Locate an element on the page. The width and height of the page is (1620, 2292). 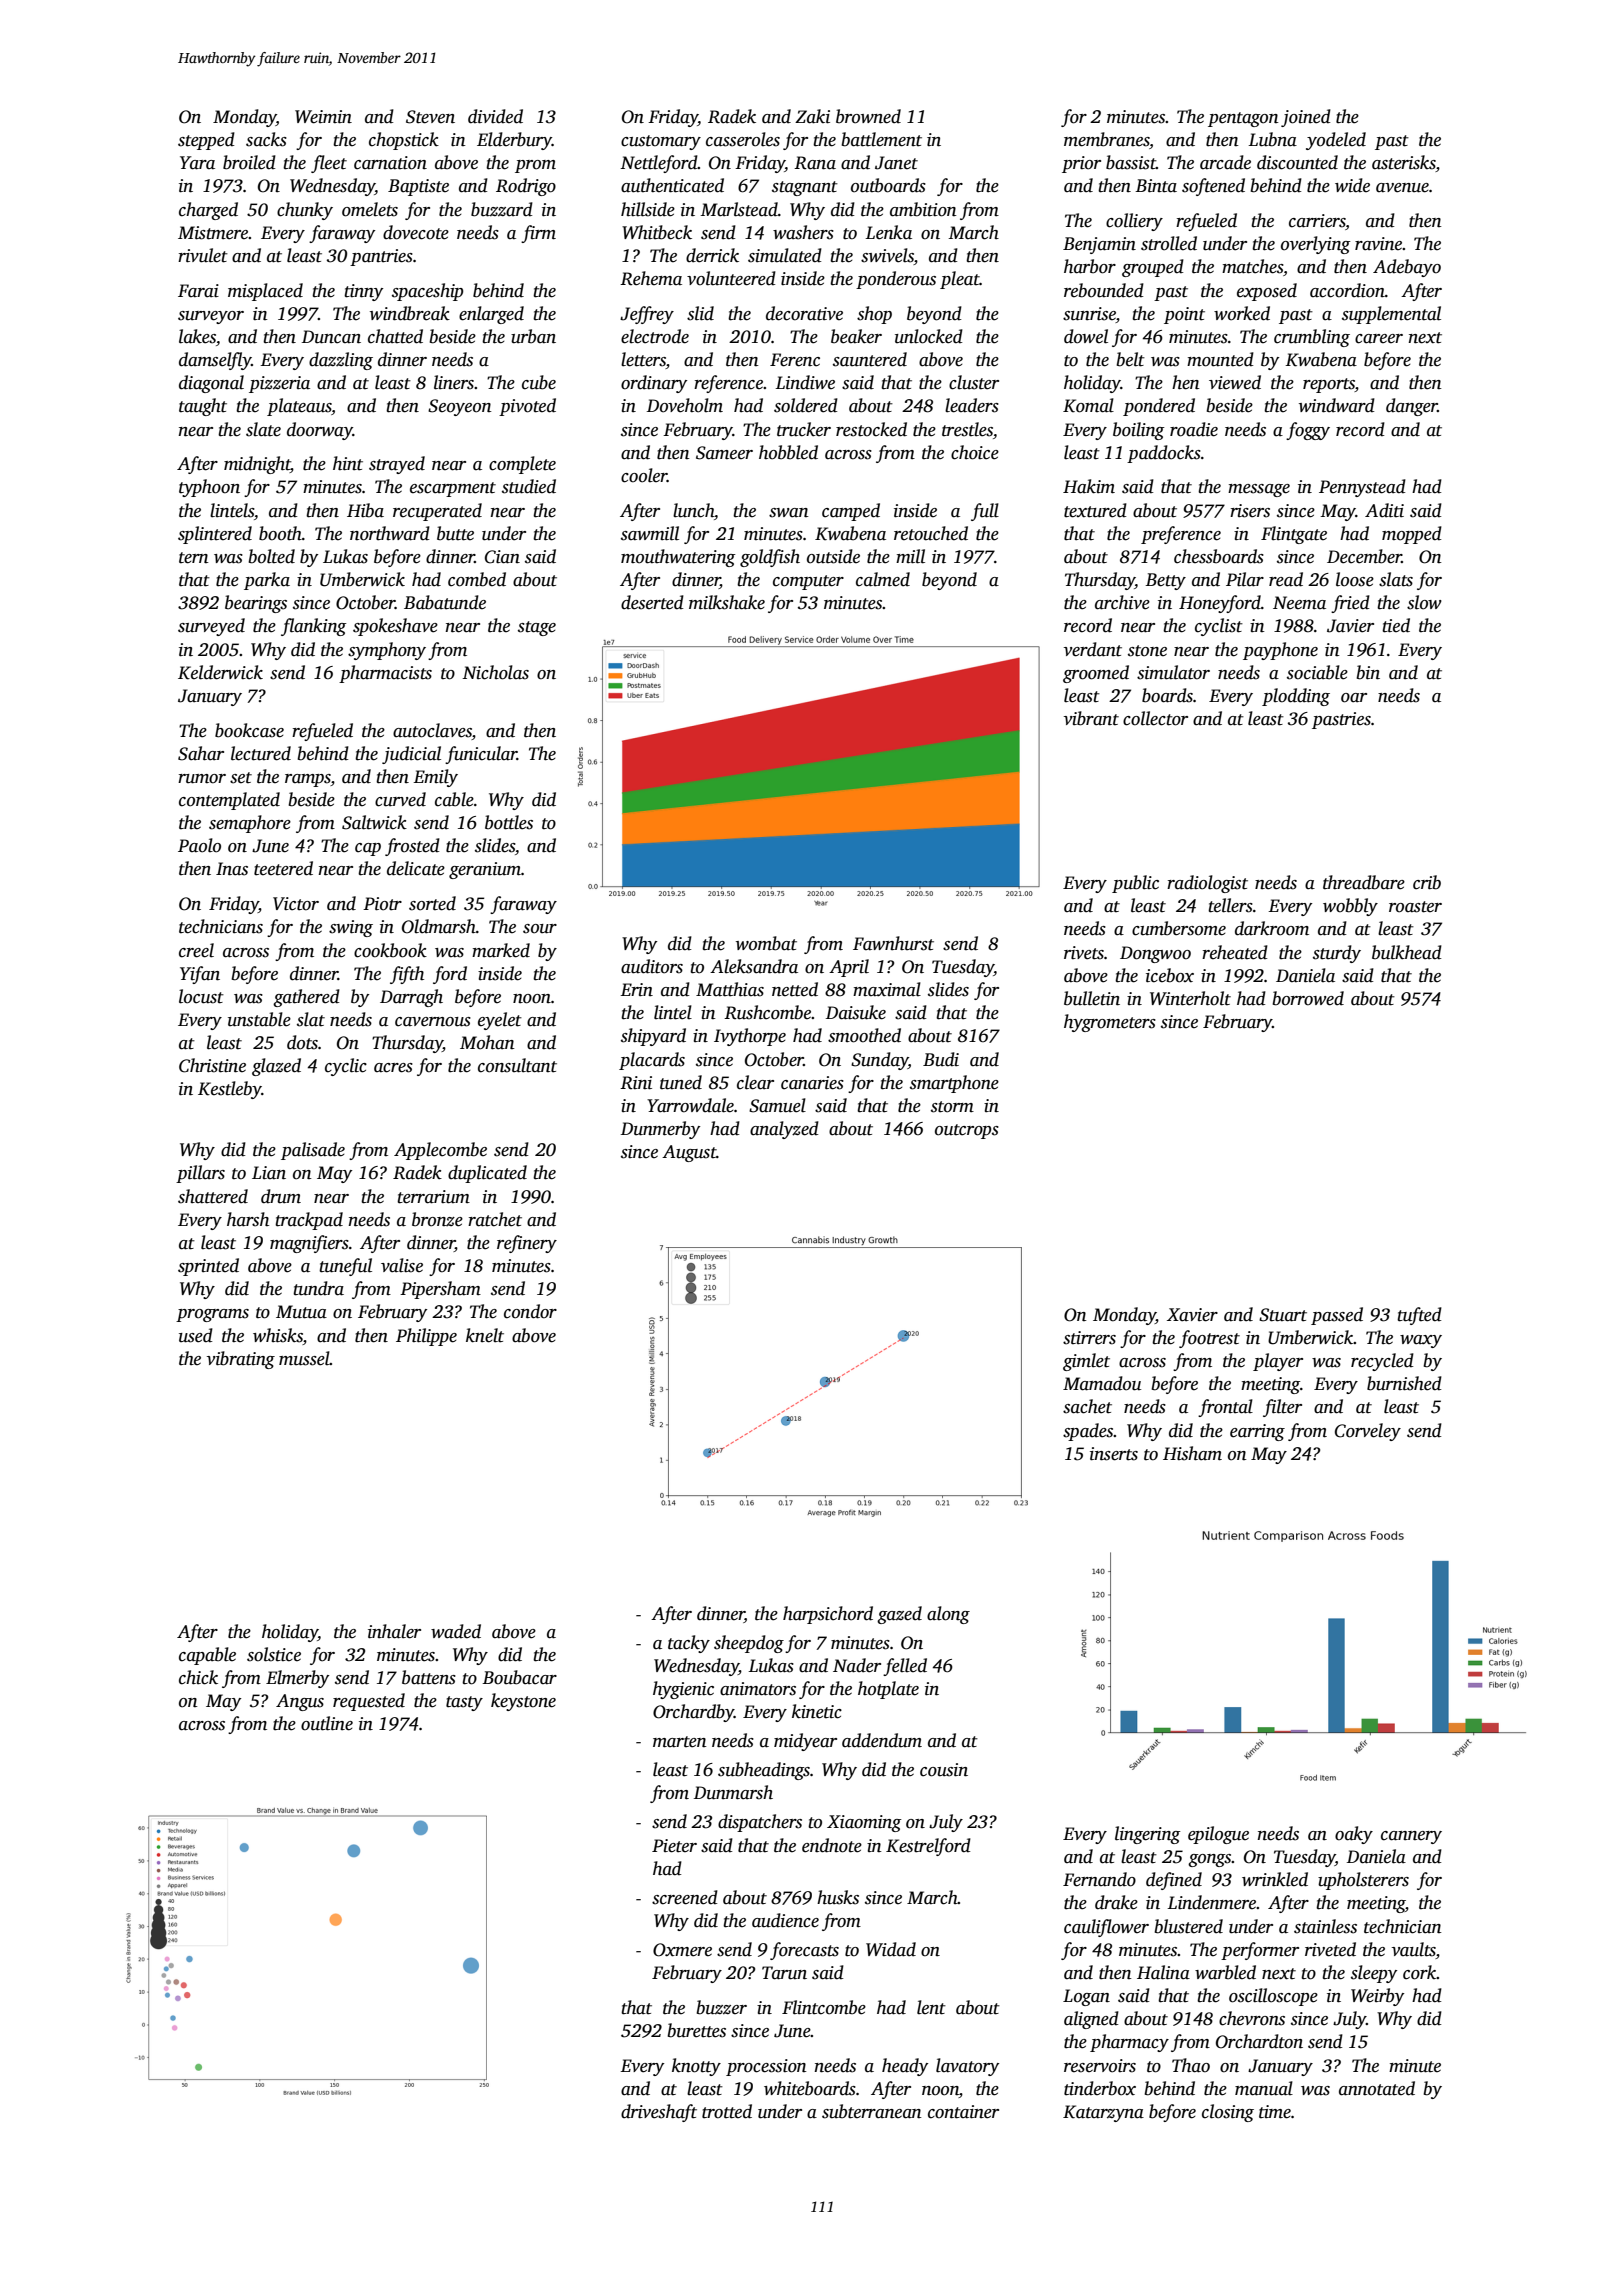
borrowed is located at coordinates (1308, 998).
